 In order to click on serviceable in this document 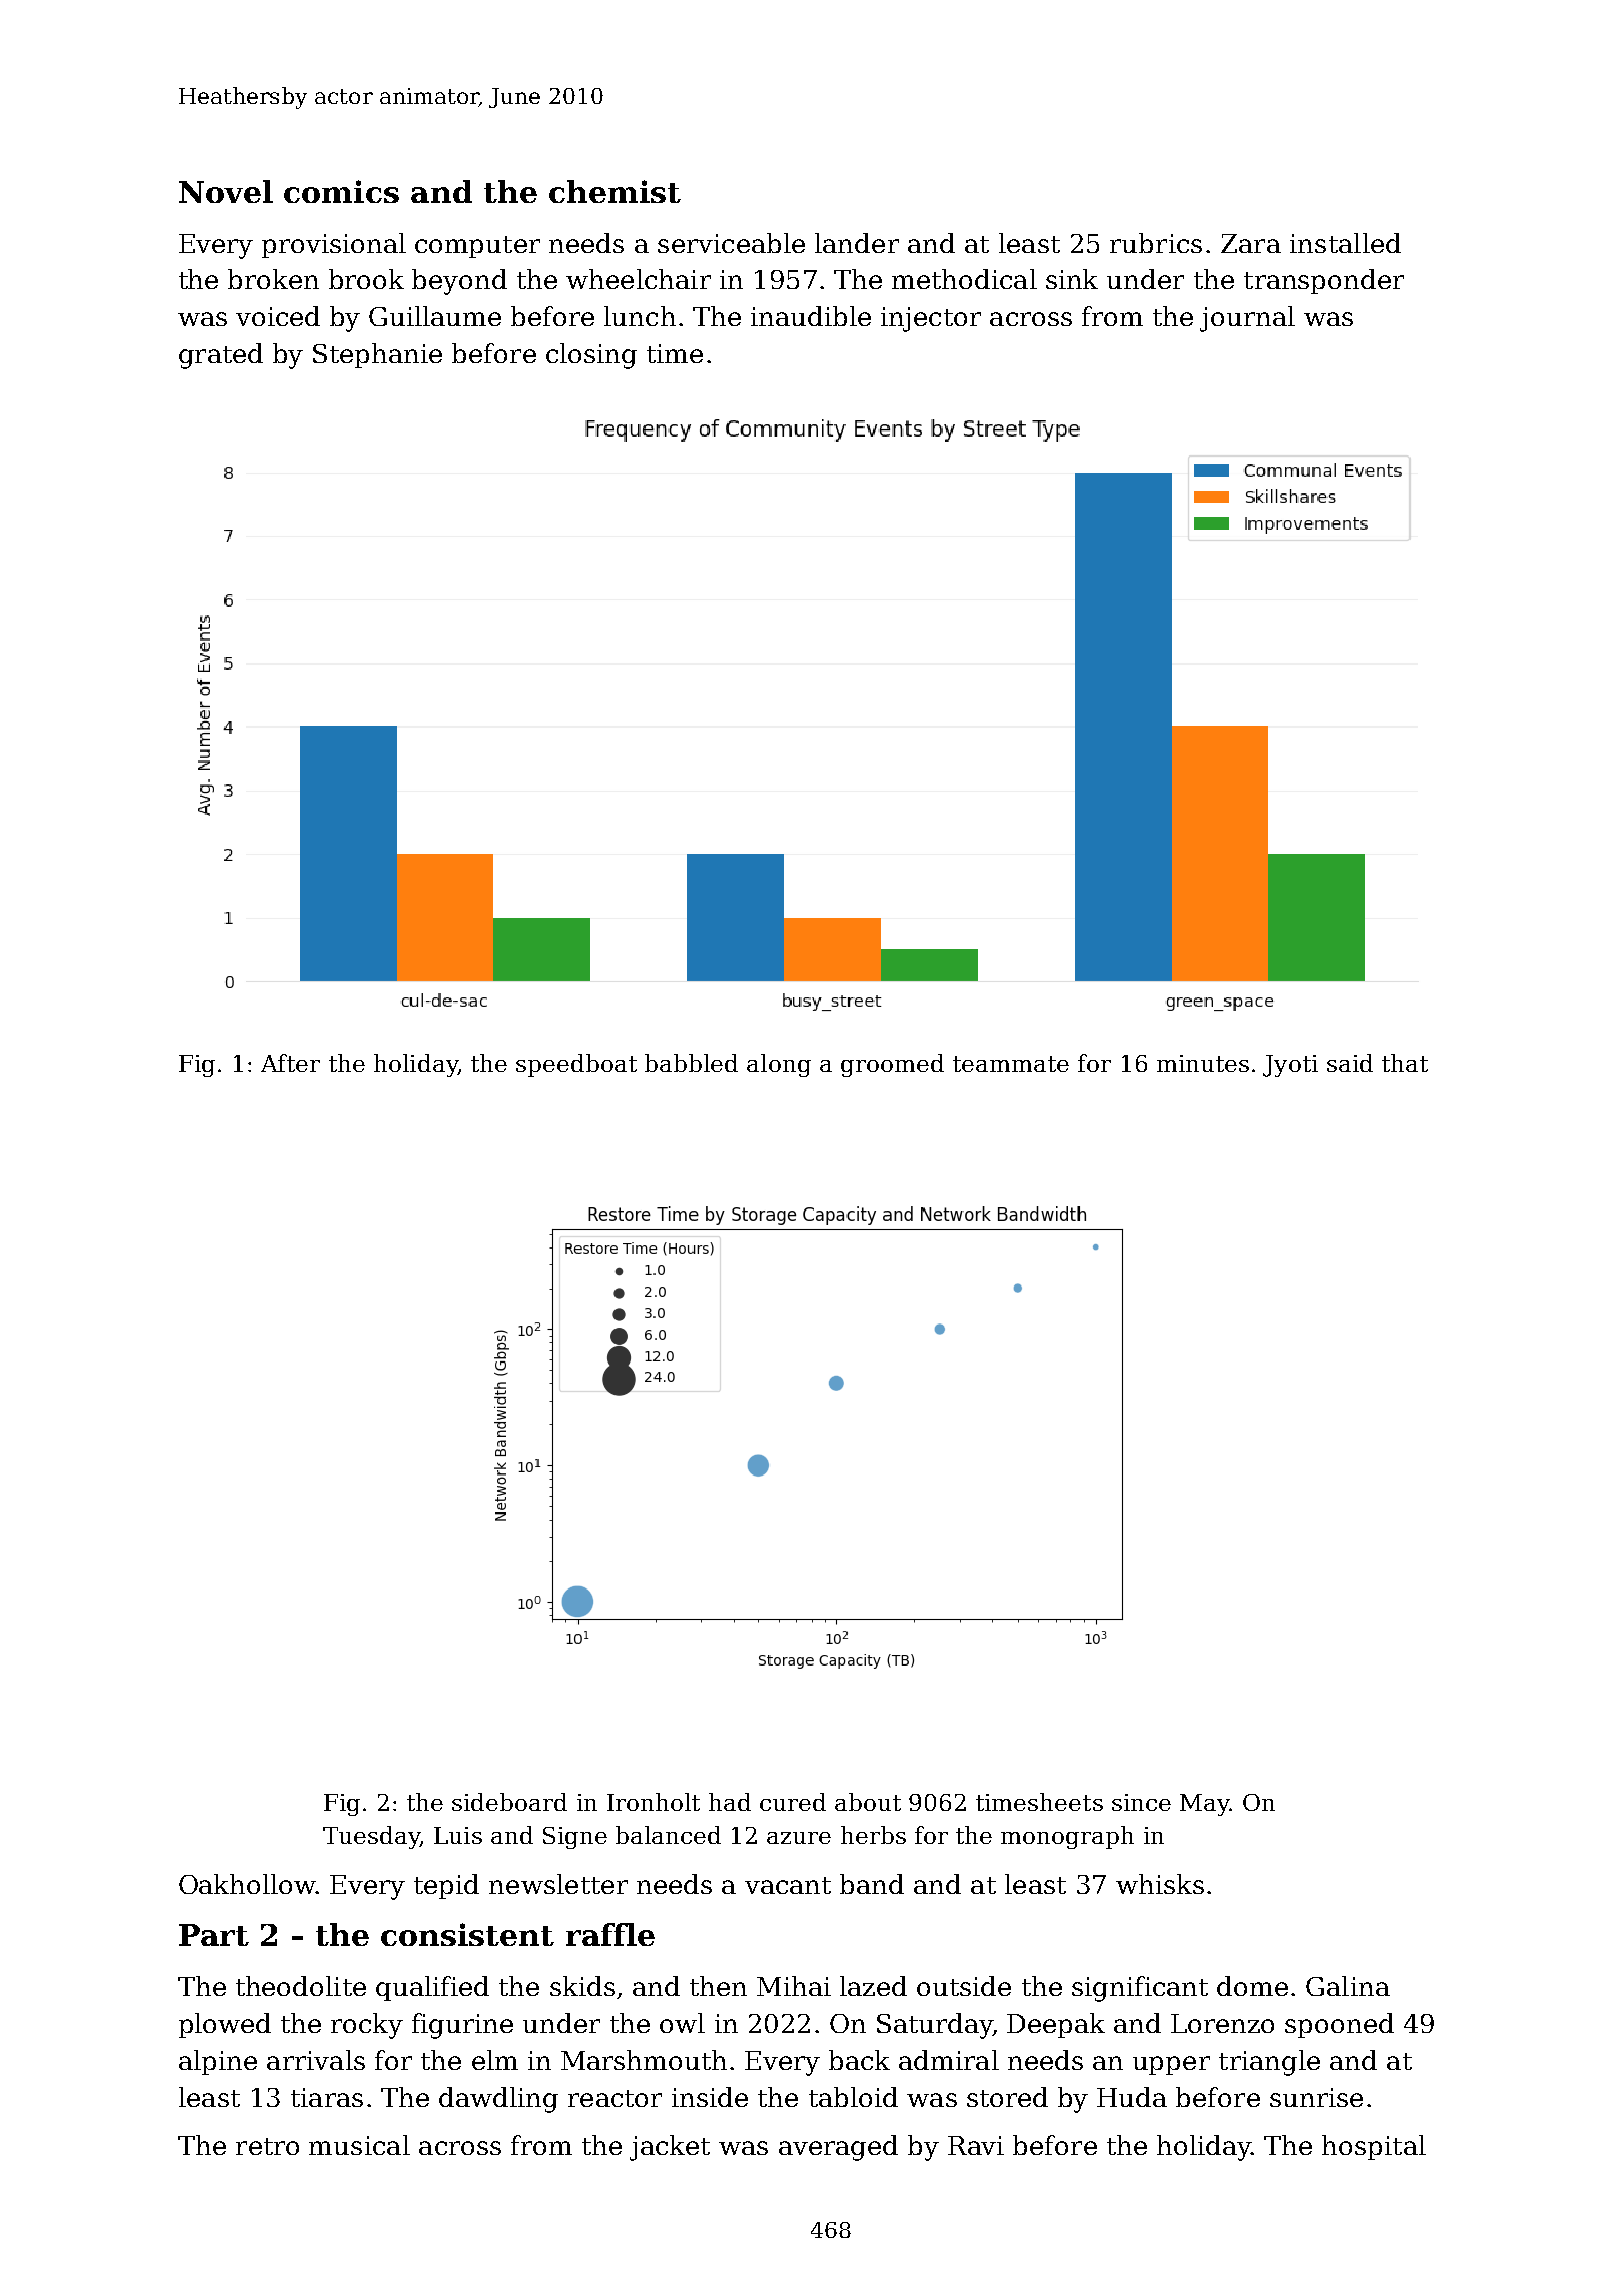, I will do `click(731, 243)`.
